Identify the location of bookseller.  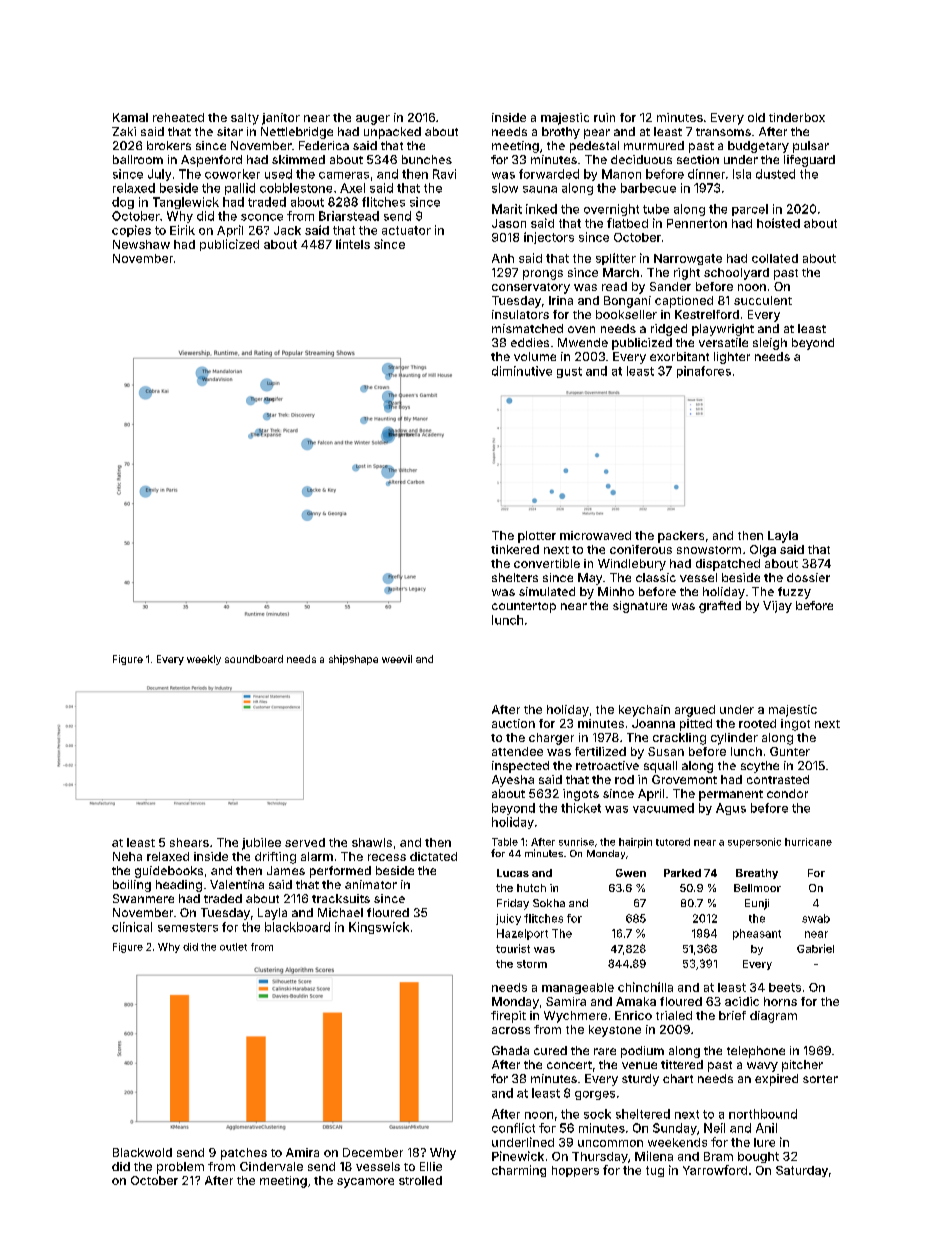
(626, 314).
